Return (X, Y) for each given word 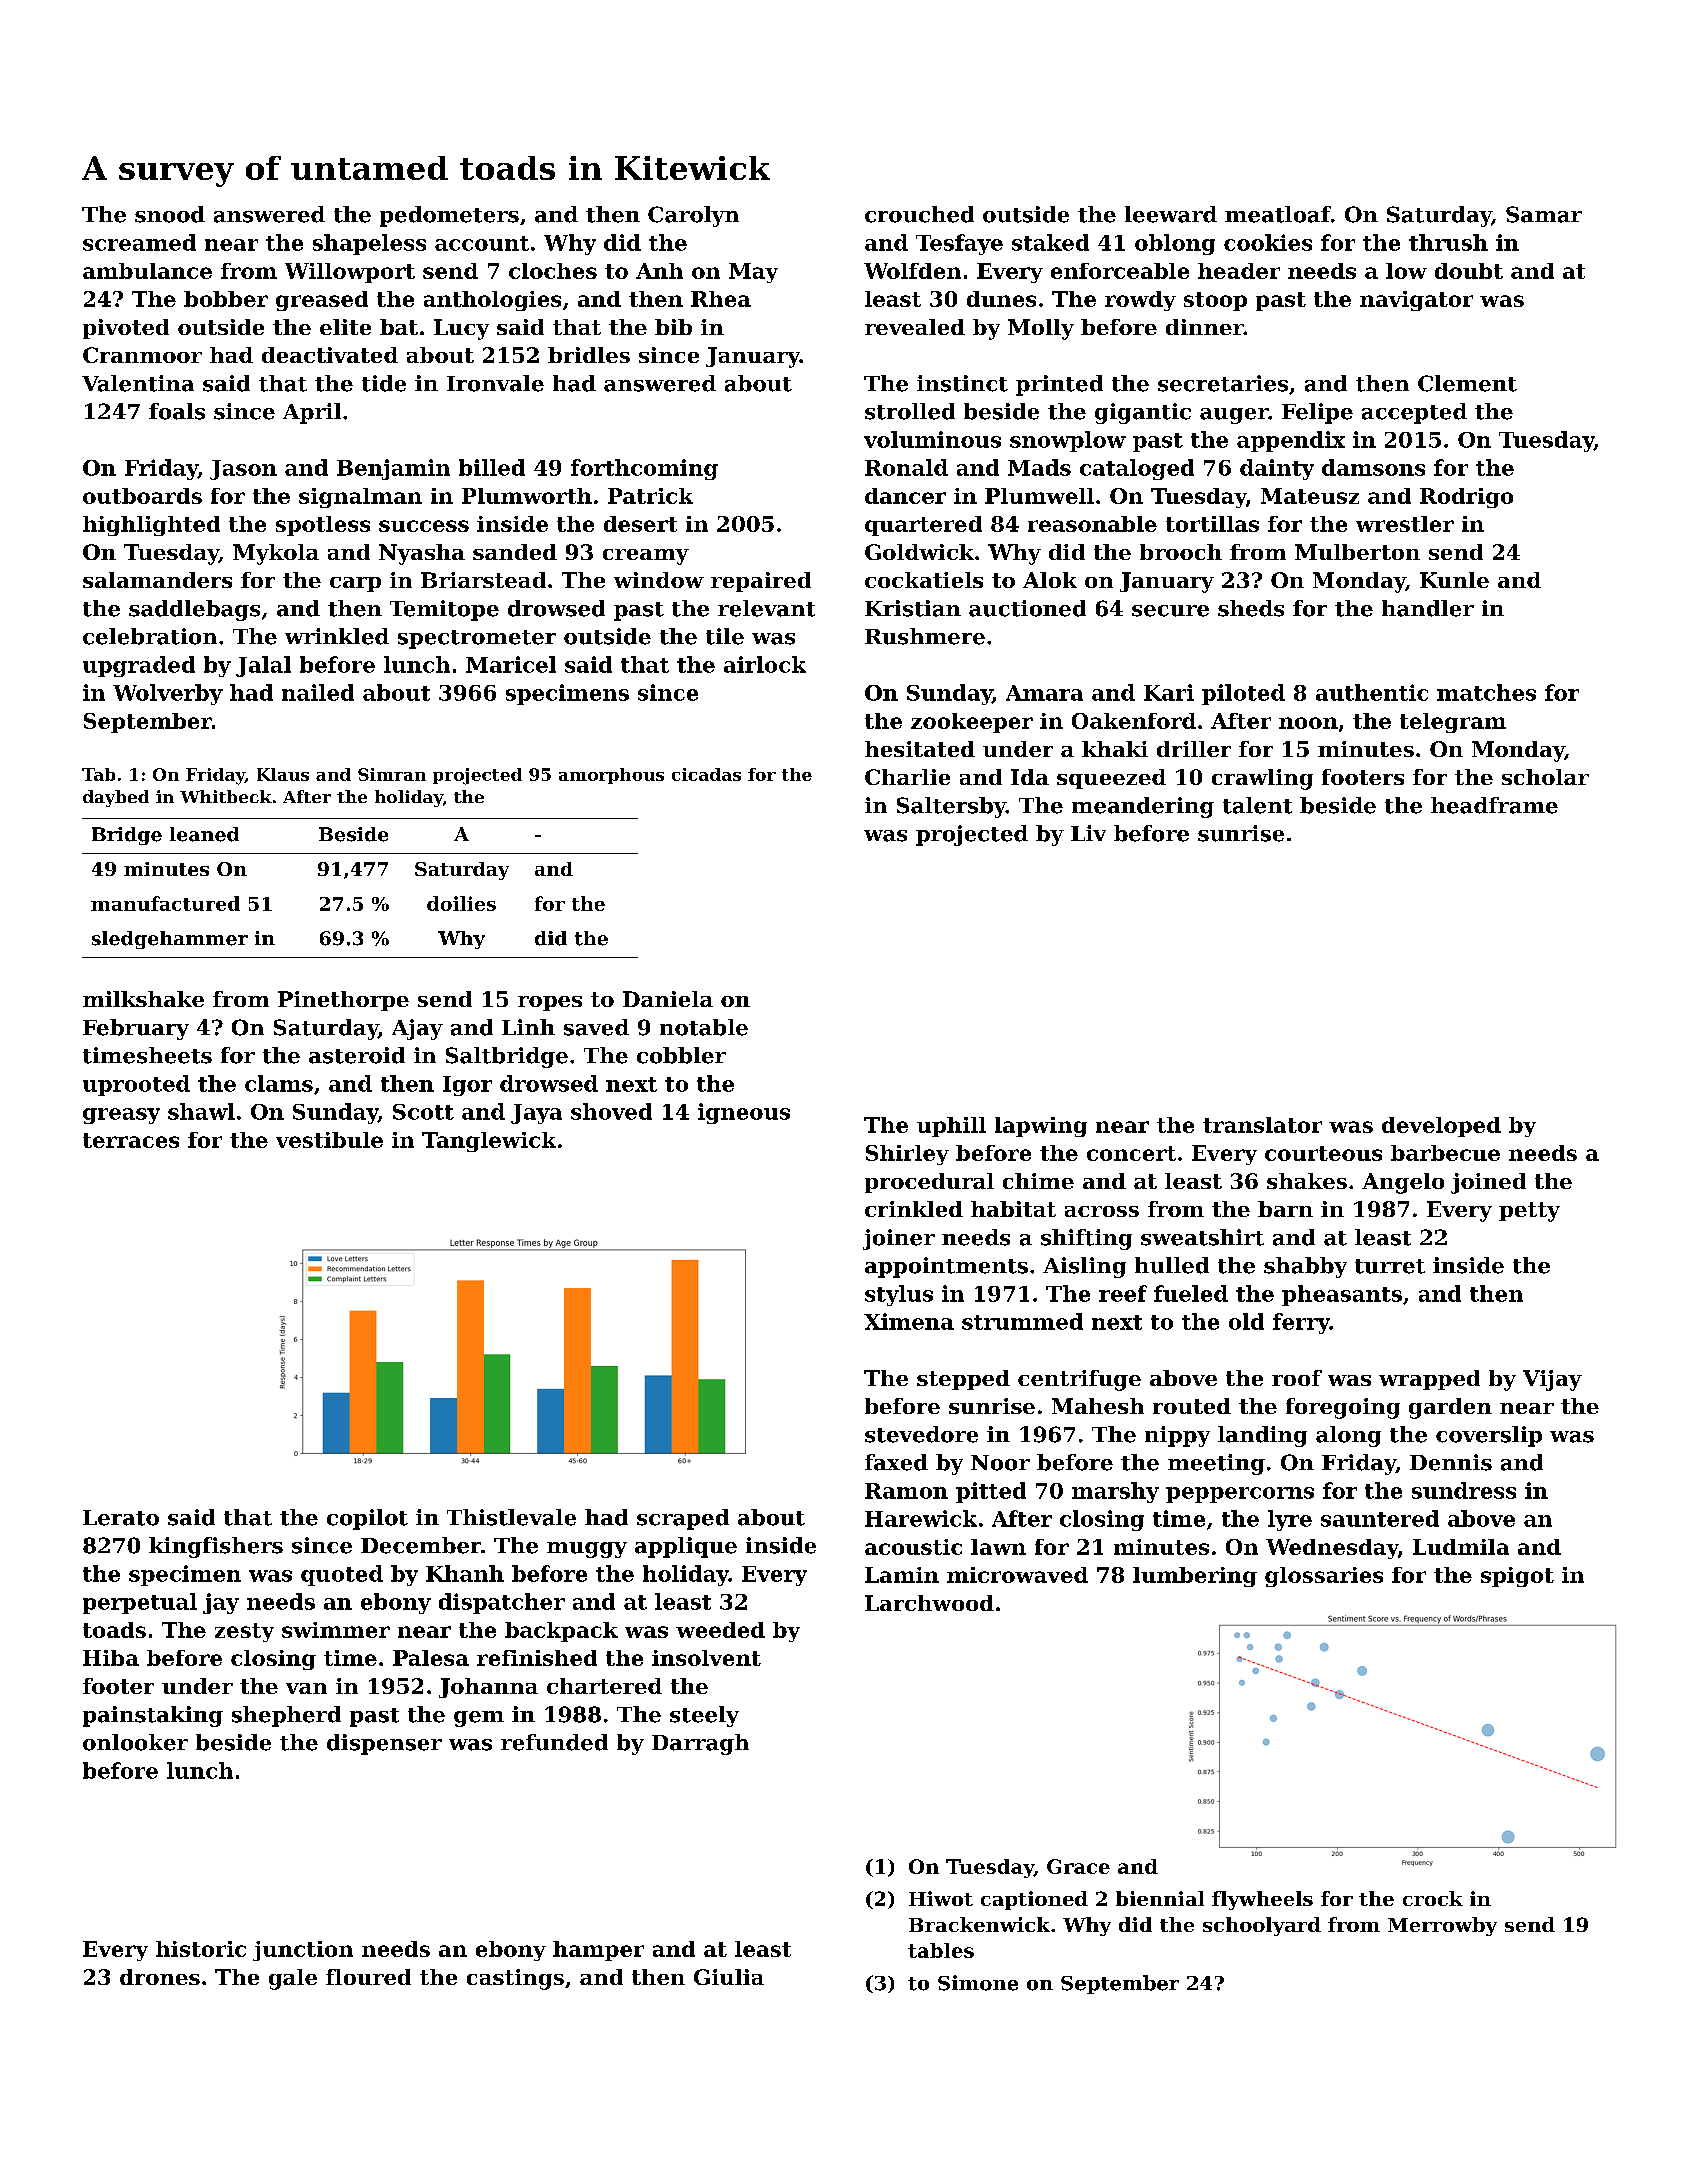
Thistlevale (511, 1517)
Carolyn (693, 216)
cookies (1268, 242)
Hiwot (941, 1898)
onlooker (135, 1742)
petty (1529, 1212)
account (482, 243)
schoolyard (1262, 1926)
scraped (683, 1519)
